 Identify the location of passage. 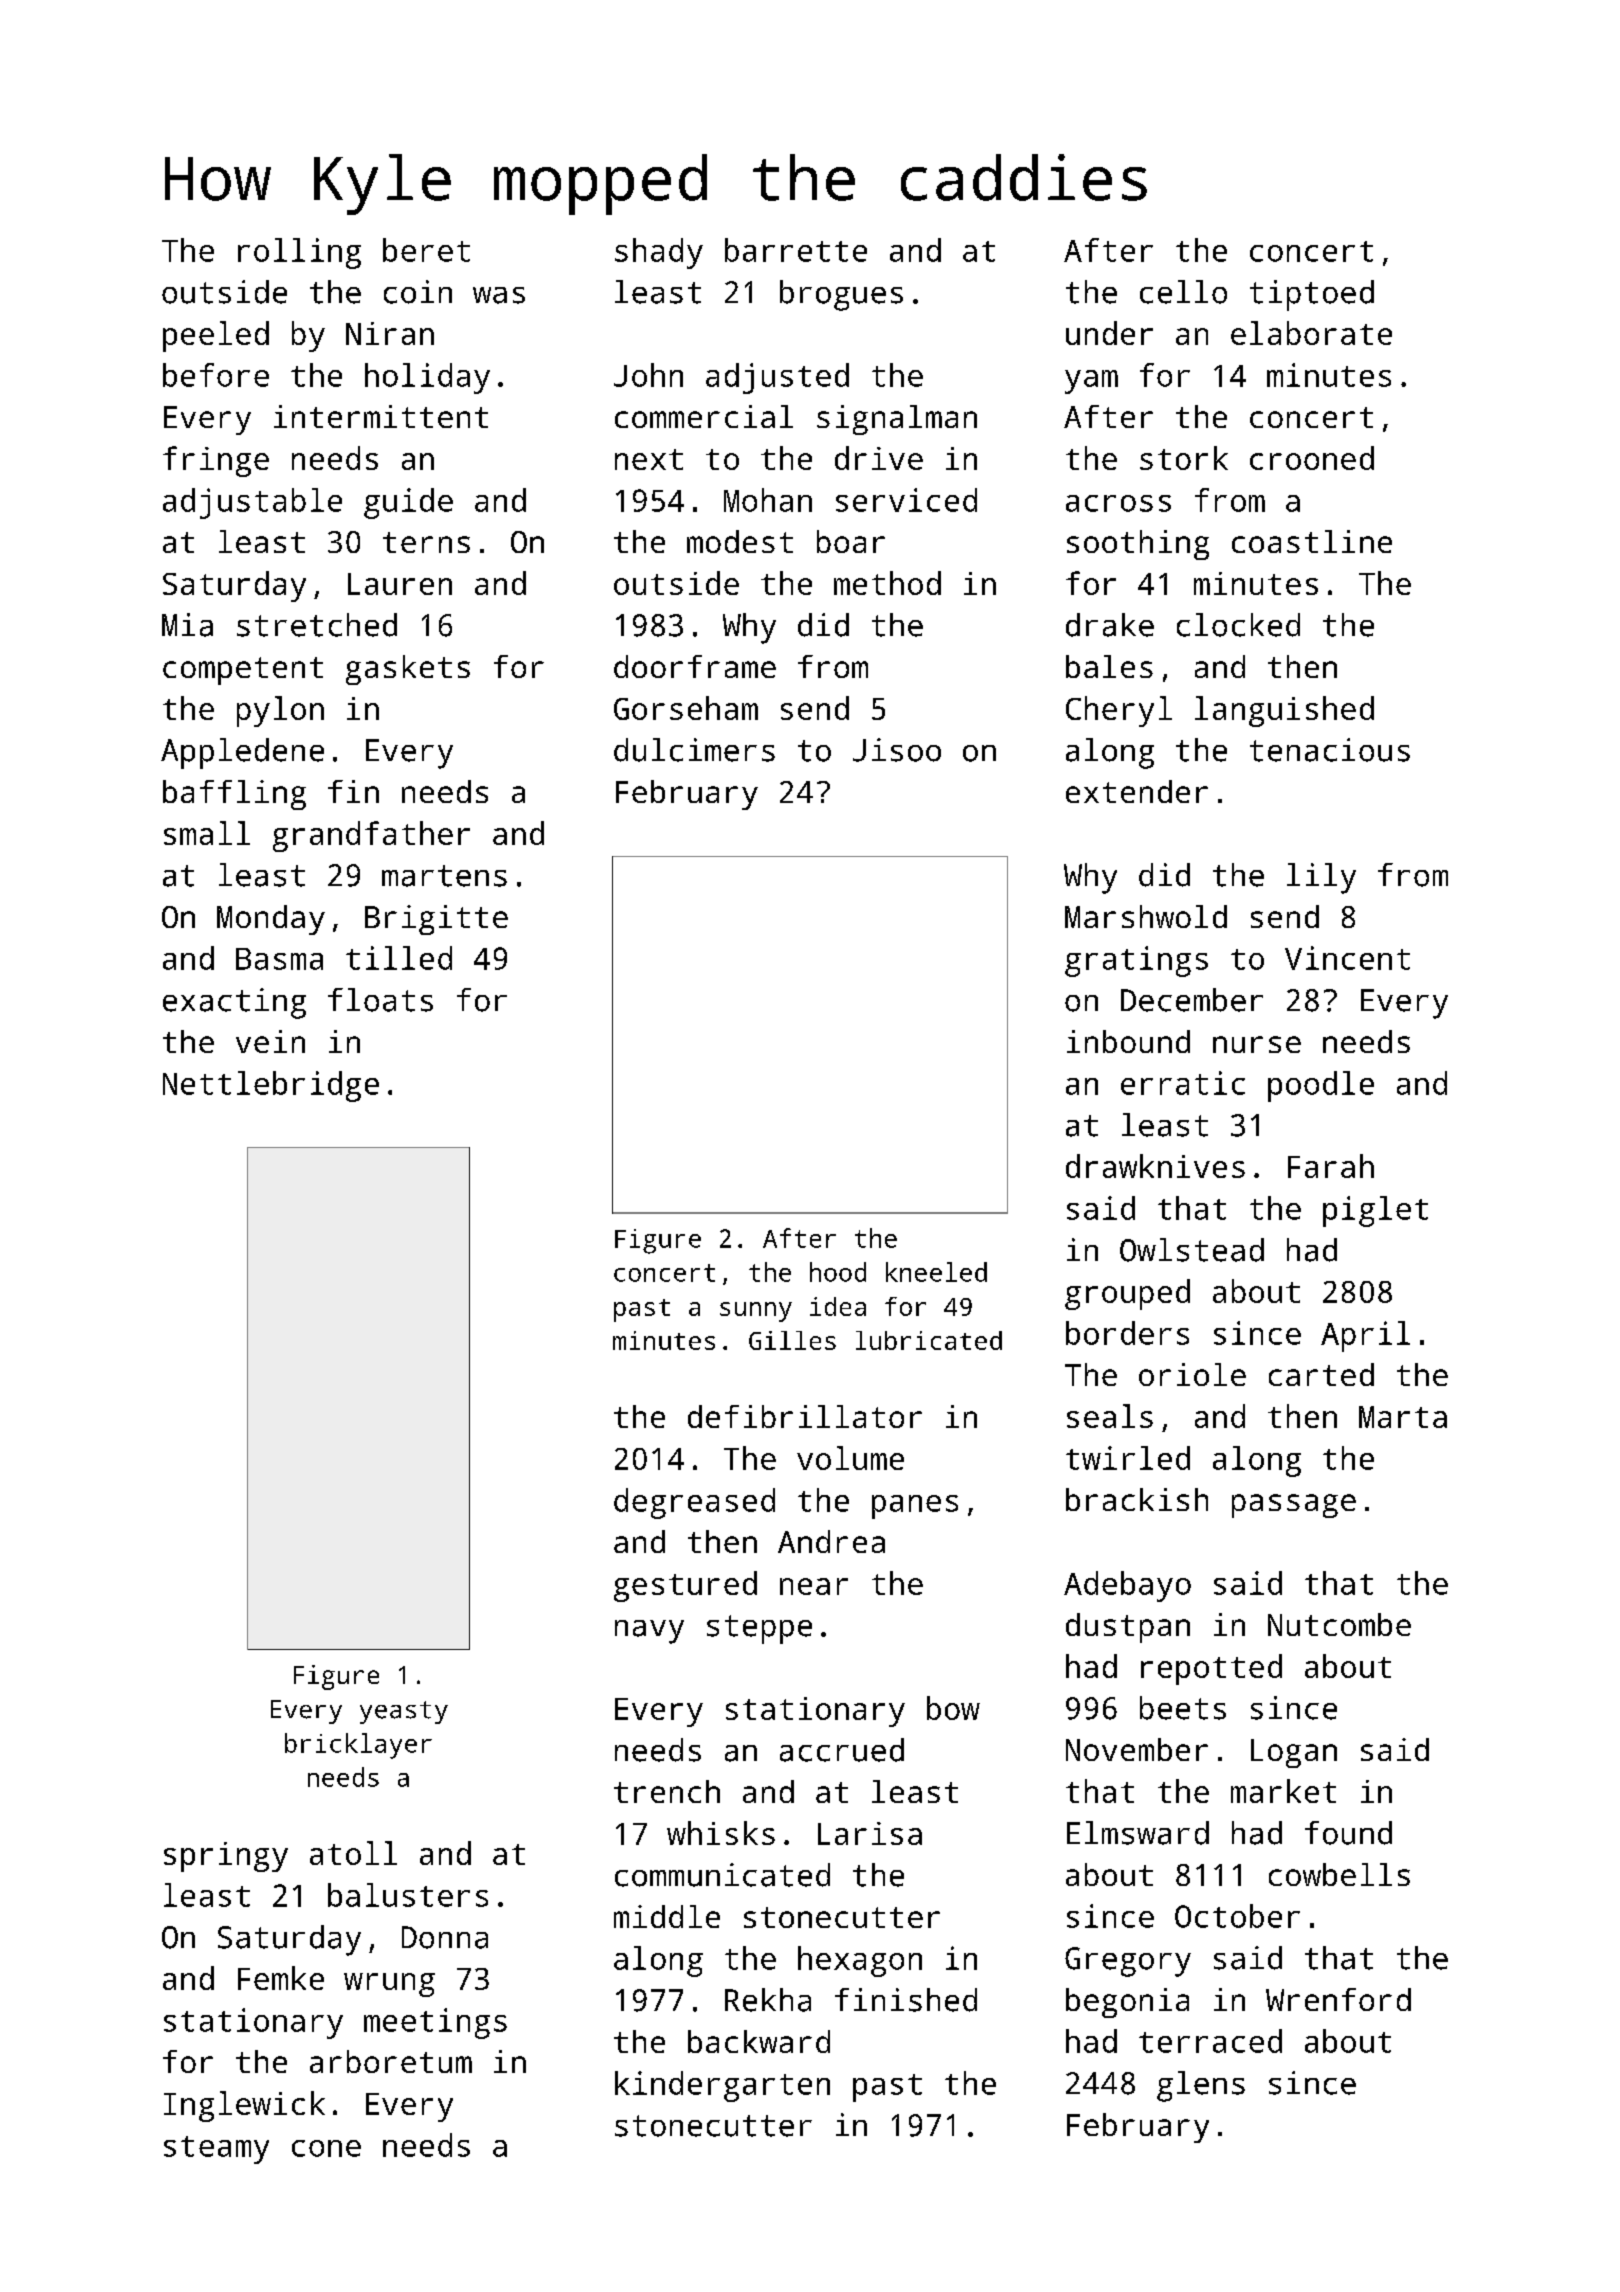
(1294, 1506).
